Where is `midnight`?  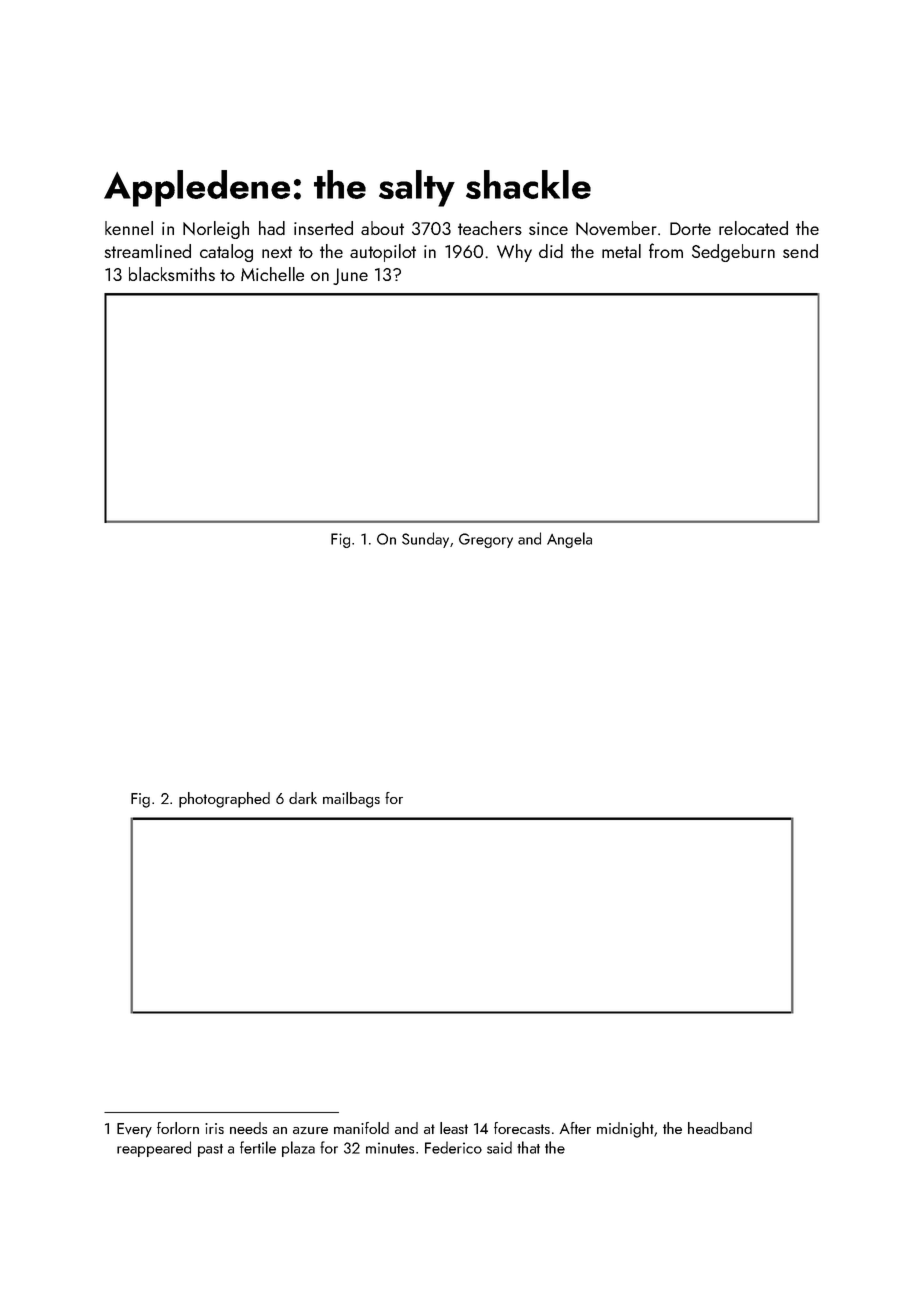
midnight is located at coordinates (625, 1130).
